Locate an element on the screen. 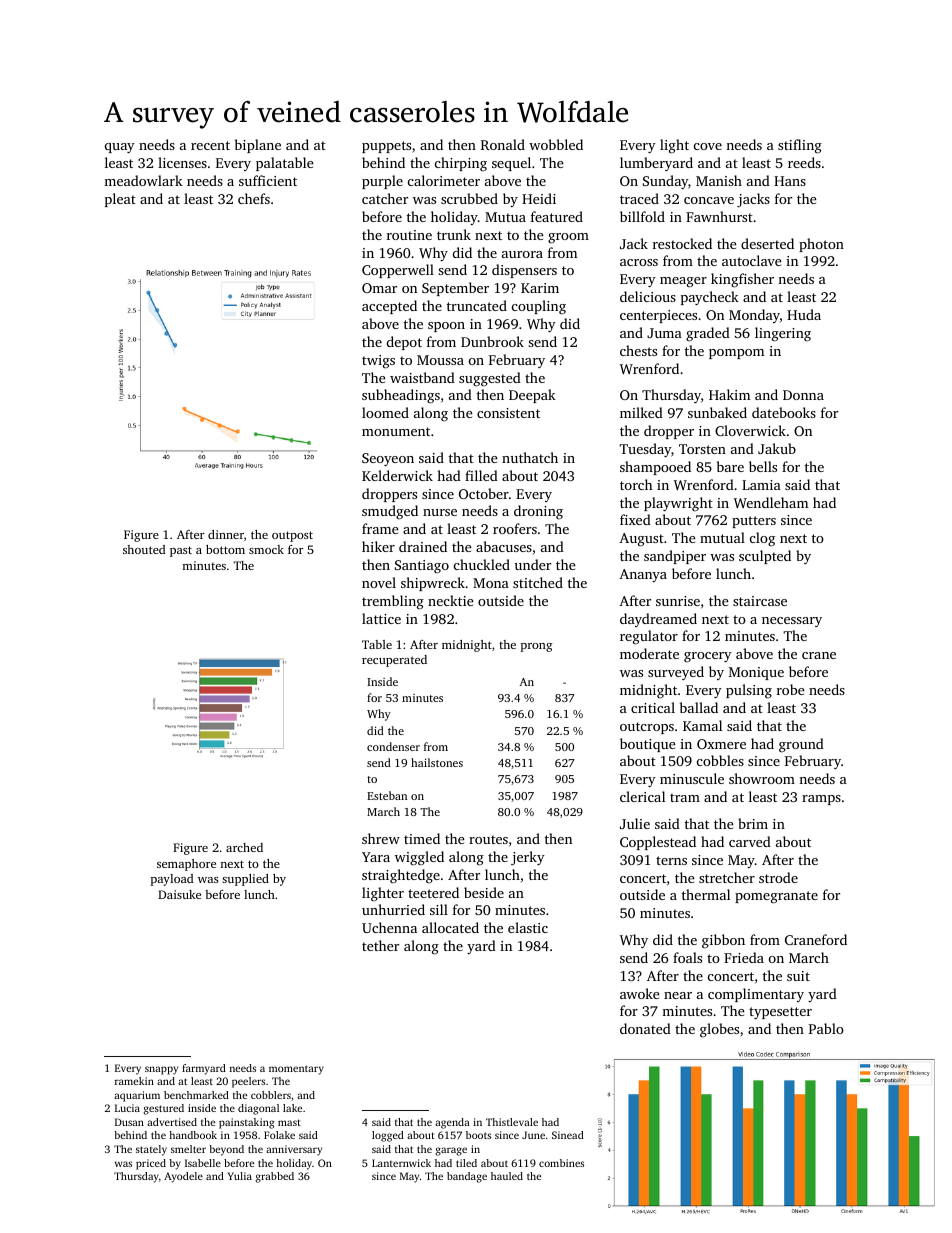  dinner is located at coordinates (226, 534).
